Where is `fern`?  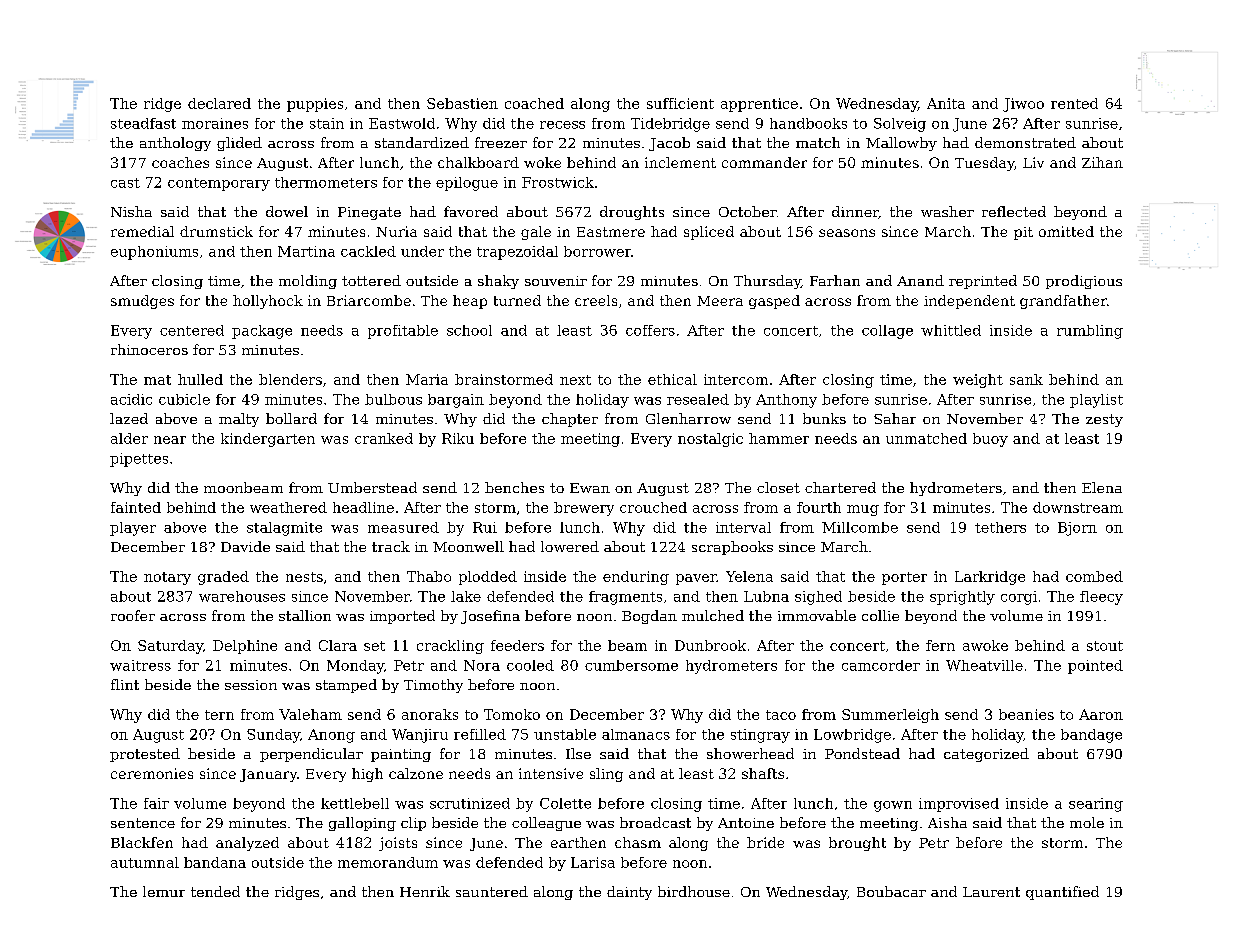
fern is located at coordinates (940, 645).
